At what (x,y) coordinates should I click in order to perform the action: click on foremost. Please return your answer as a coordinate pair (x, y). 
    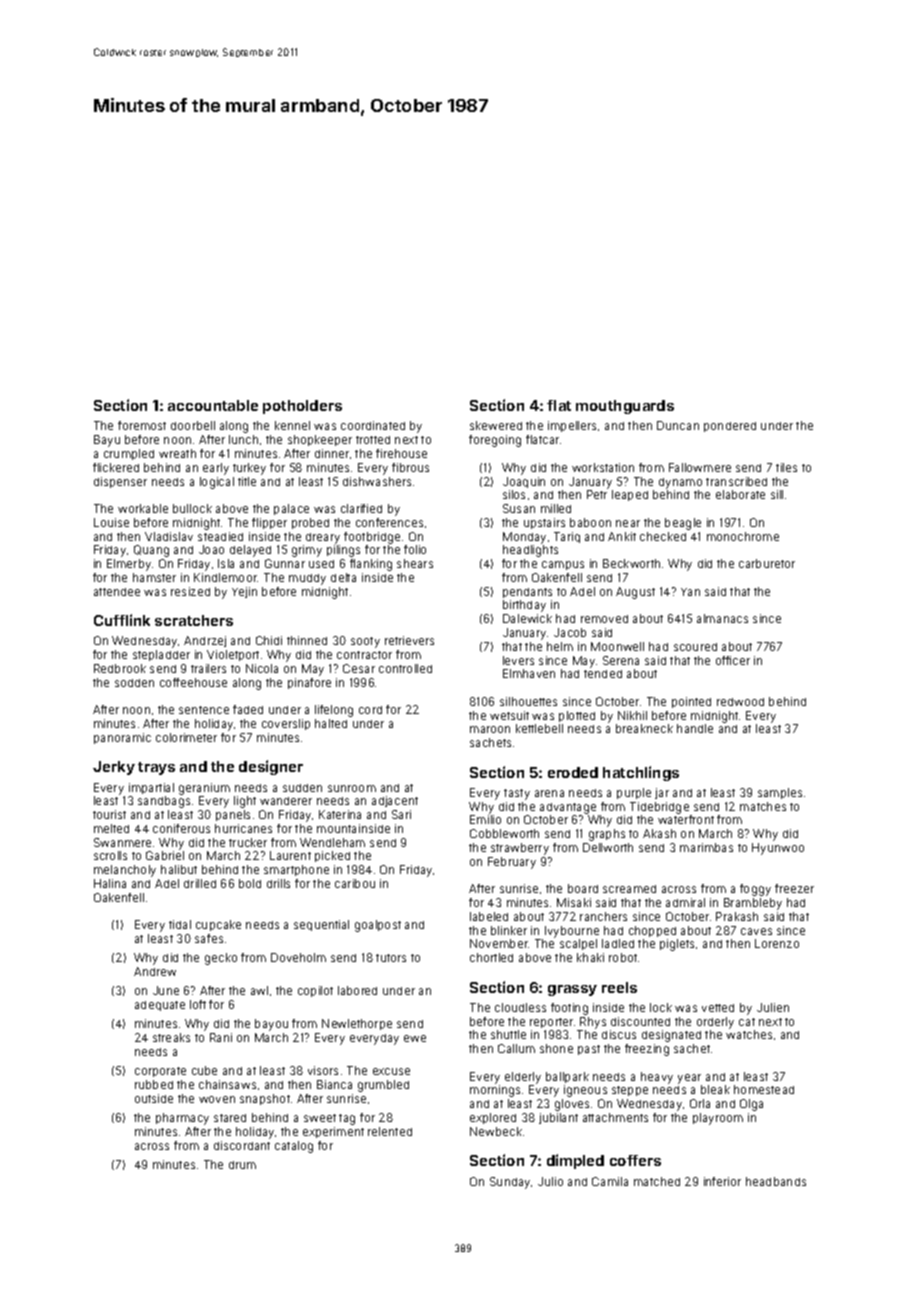
    Looking at the image, I should click on (142, 425).
